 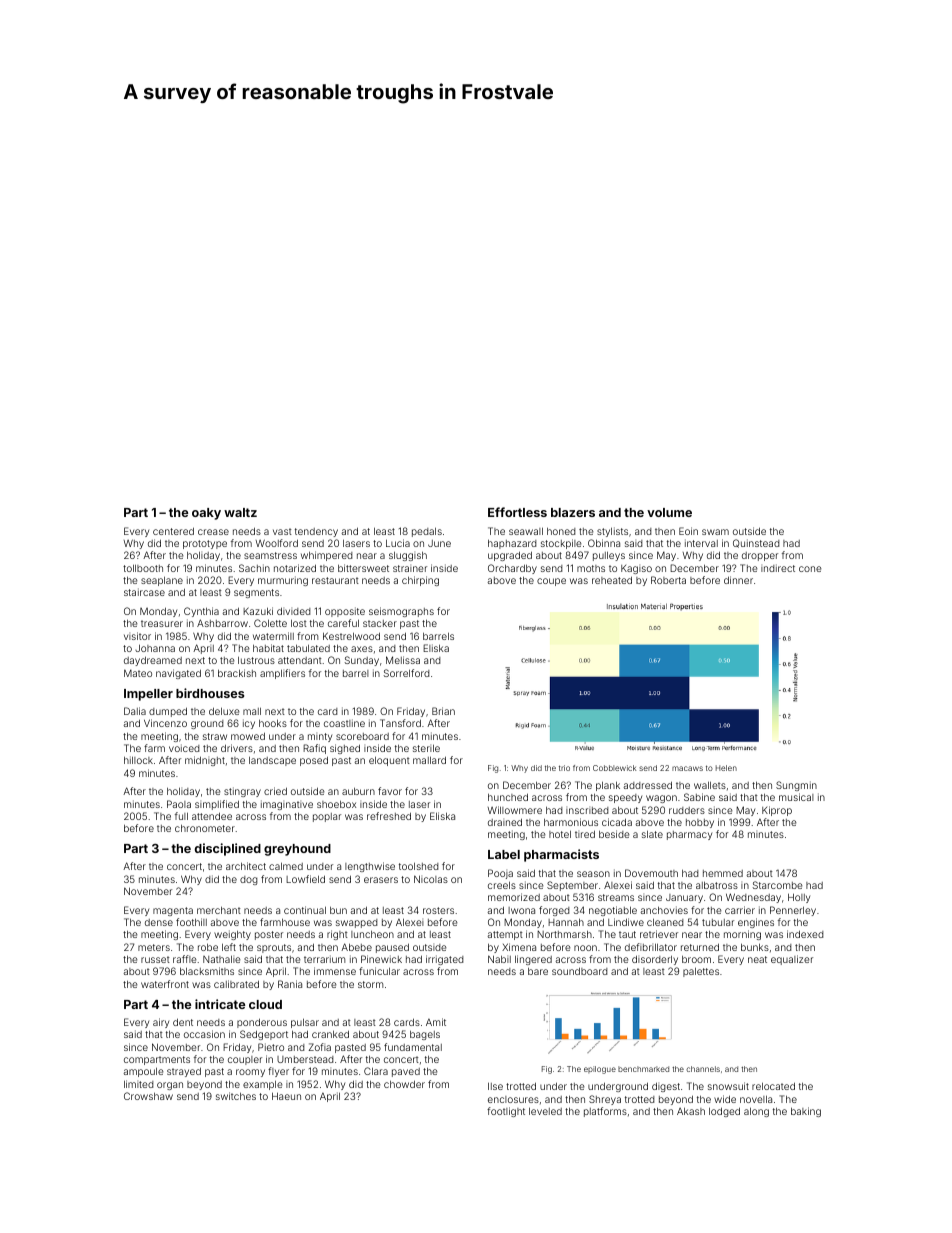 I want to click on trio, so click(x=564, y=768).
